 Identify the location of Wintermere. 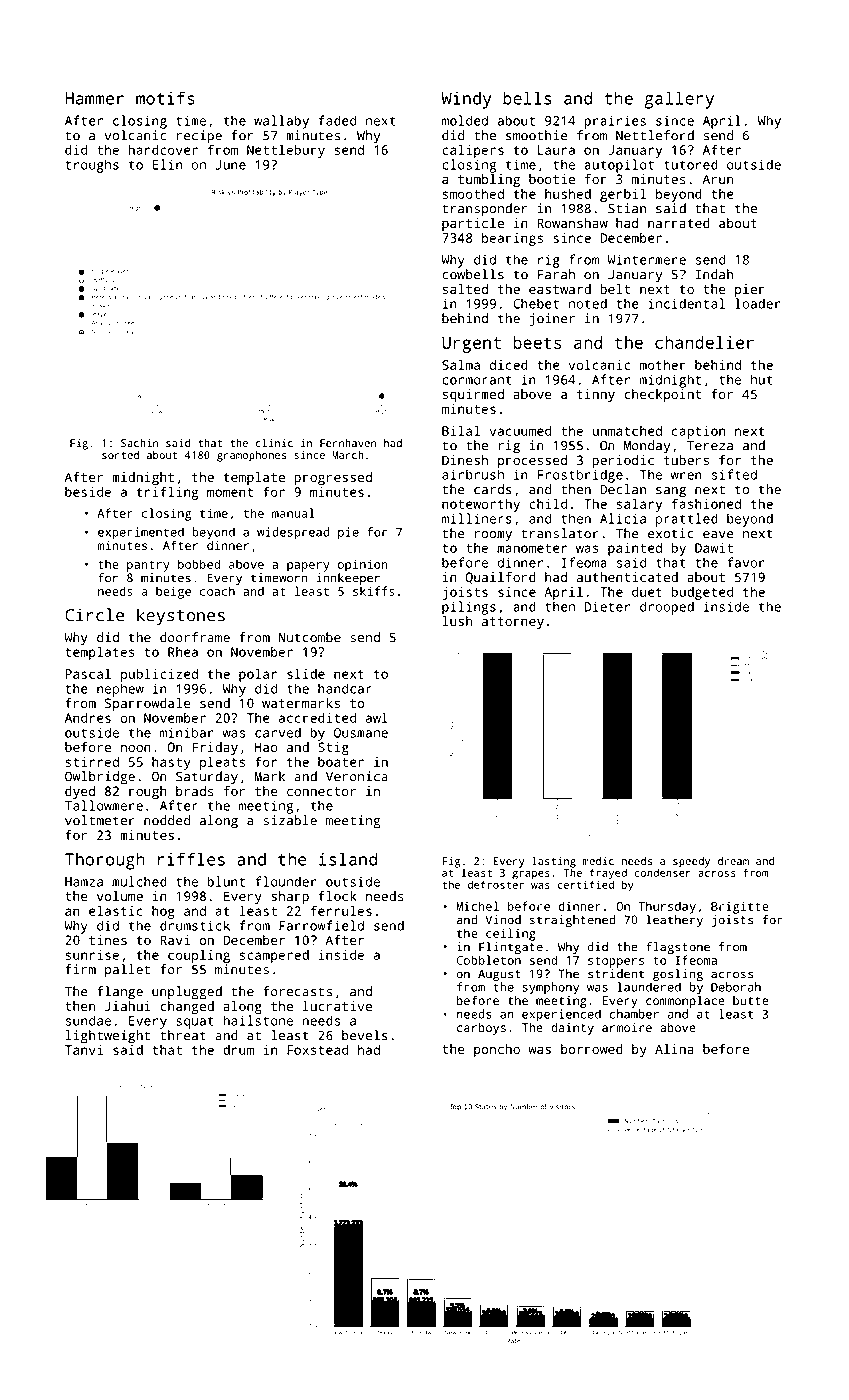
(646, 259).
